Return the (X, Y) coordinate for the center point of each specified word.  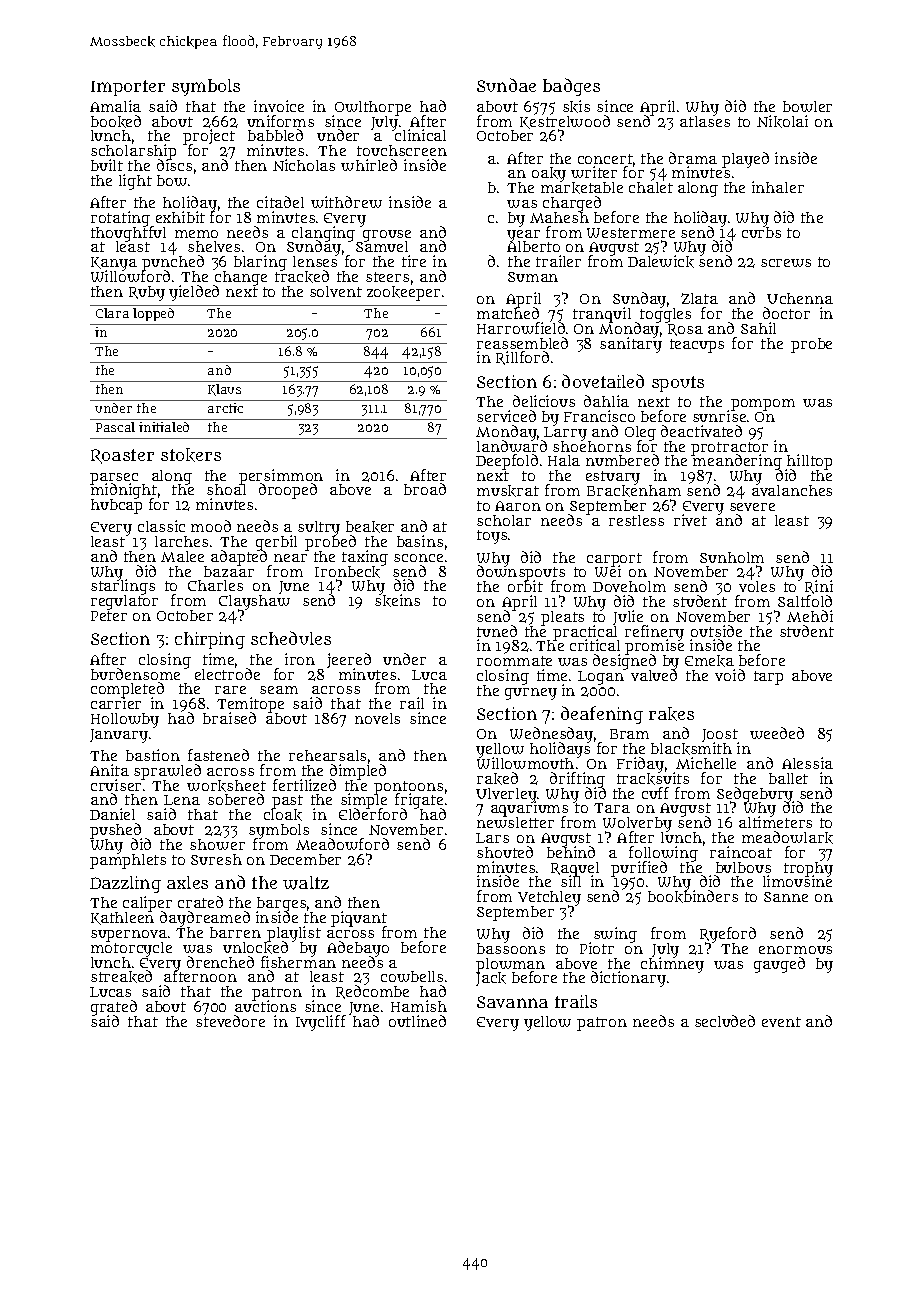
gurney (531, 694)
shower (217, 844)
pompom (763, 405)
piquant (359, 919)
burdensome (135, 674)
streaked (121, 976)
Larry (565, 434)
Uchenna (800, 298)
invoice (279, 106)
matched (508, 313)
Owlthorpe (372, 108)
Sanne (786, 897)
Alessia (807, 763)
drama (693, 158)
